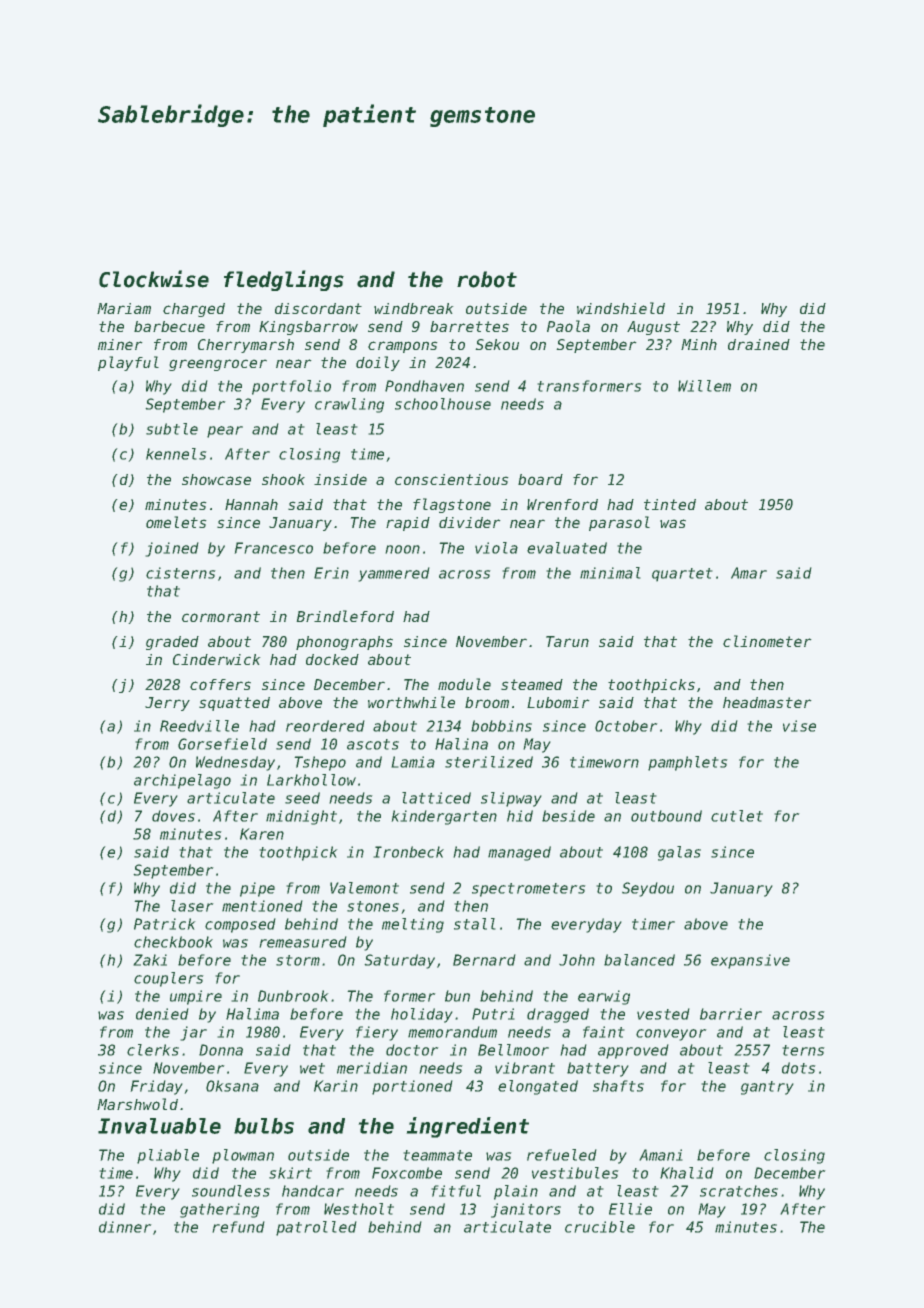 The width and height of the page is (924, 1308). Describe the element at coordinates (154, 279) in the page. I see `Clockwise` at that location.
